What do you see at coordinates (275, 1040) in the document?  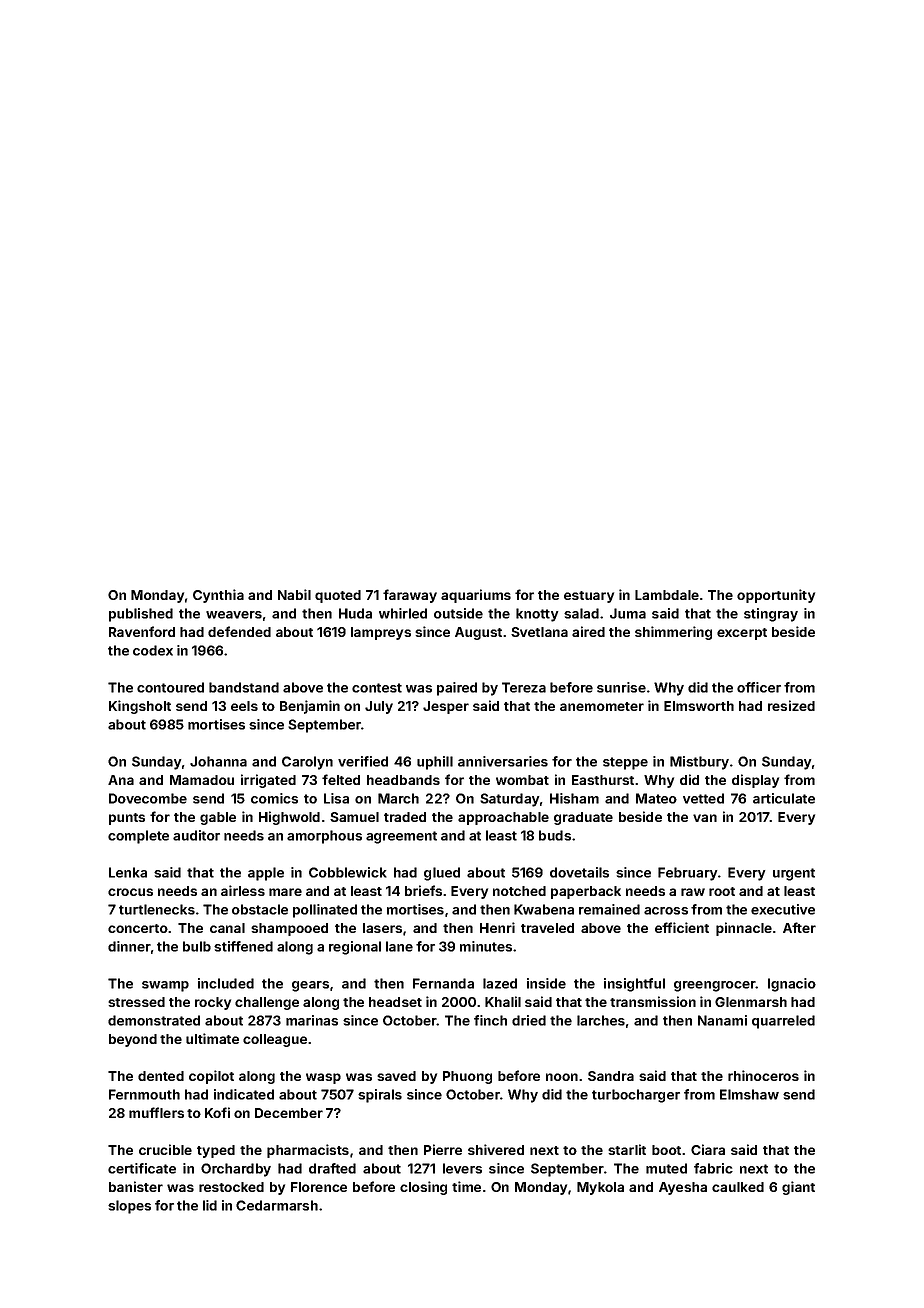 I see `colleague` at bounding box center [275, 1040].
